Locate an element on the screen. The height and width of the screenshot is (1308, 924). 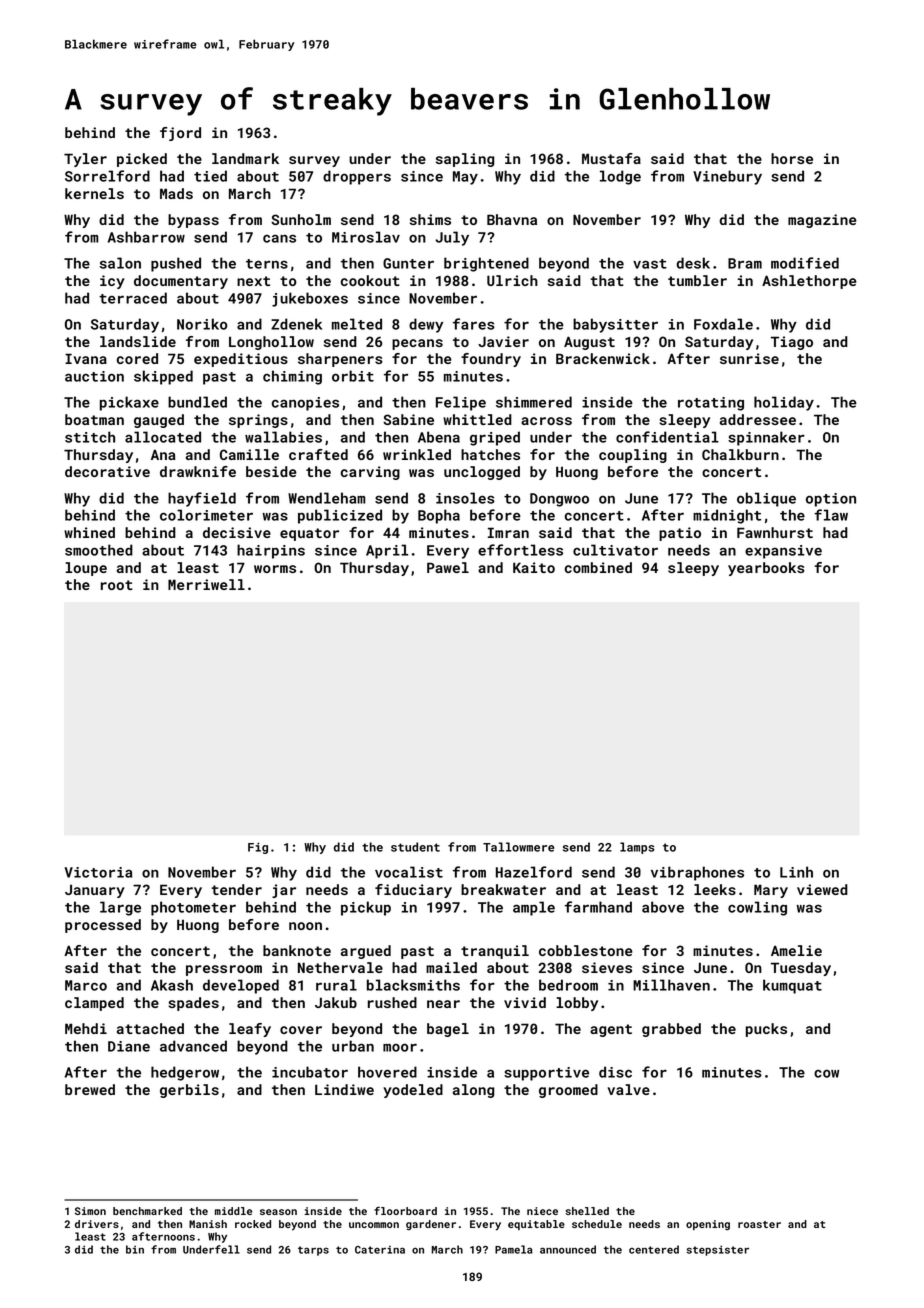
viewed is located at coordinates (822, 889).
